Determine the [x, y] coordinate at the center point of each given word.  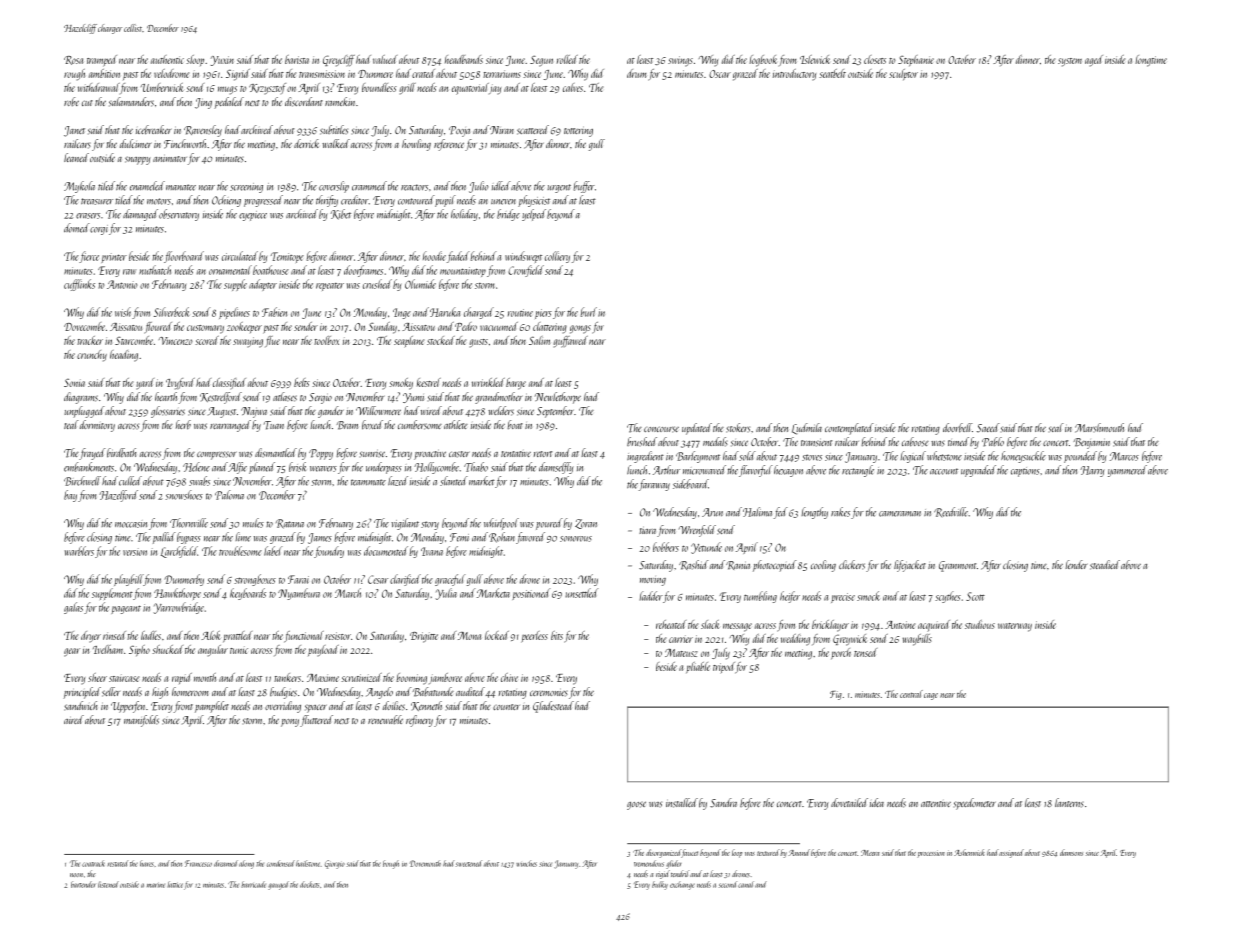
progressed [263, 201]
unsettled [581, 593]
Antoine [900, 625]
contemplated [849, 429]
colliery [557, 257]
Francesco [198, 863]
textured [768, 852]
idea [877, 802]
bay [70, 496]
